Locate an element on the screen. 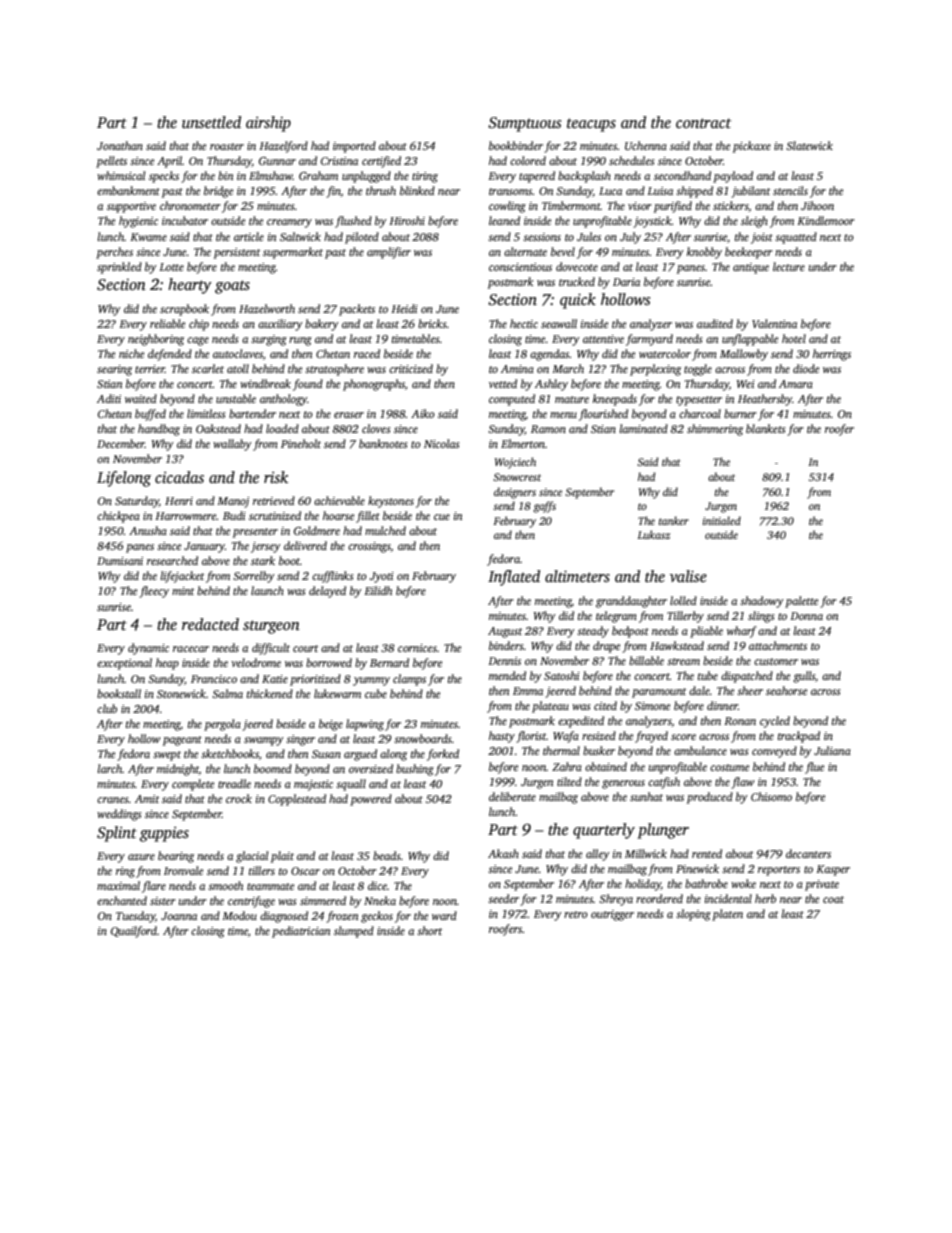 Image resolution: width=952 pixels, height=1233 pixels. blinked is located at coordinates (417, 190).
